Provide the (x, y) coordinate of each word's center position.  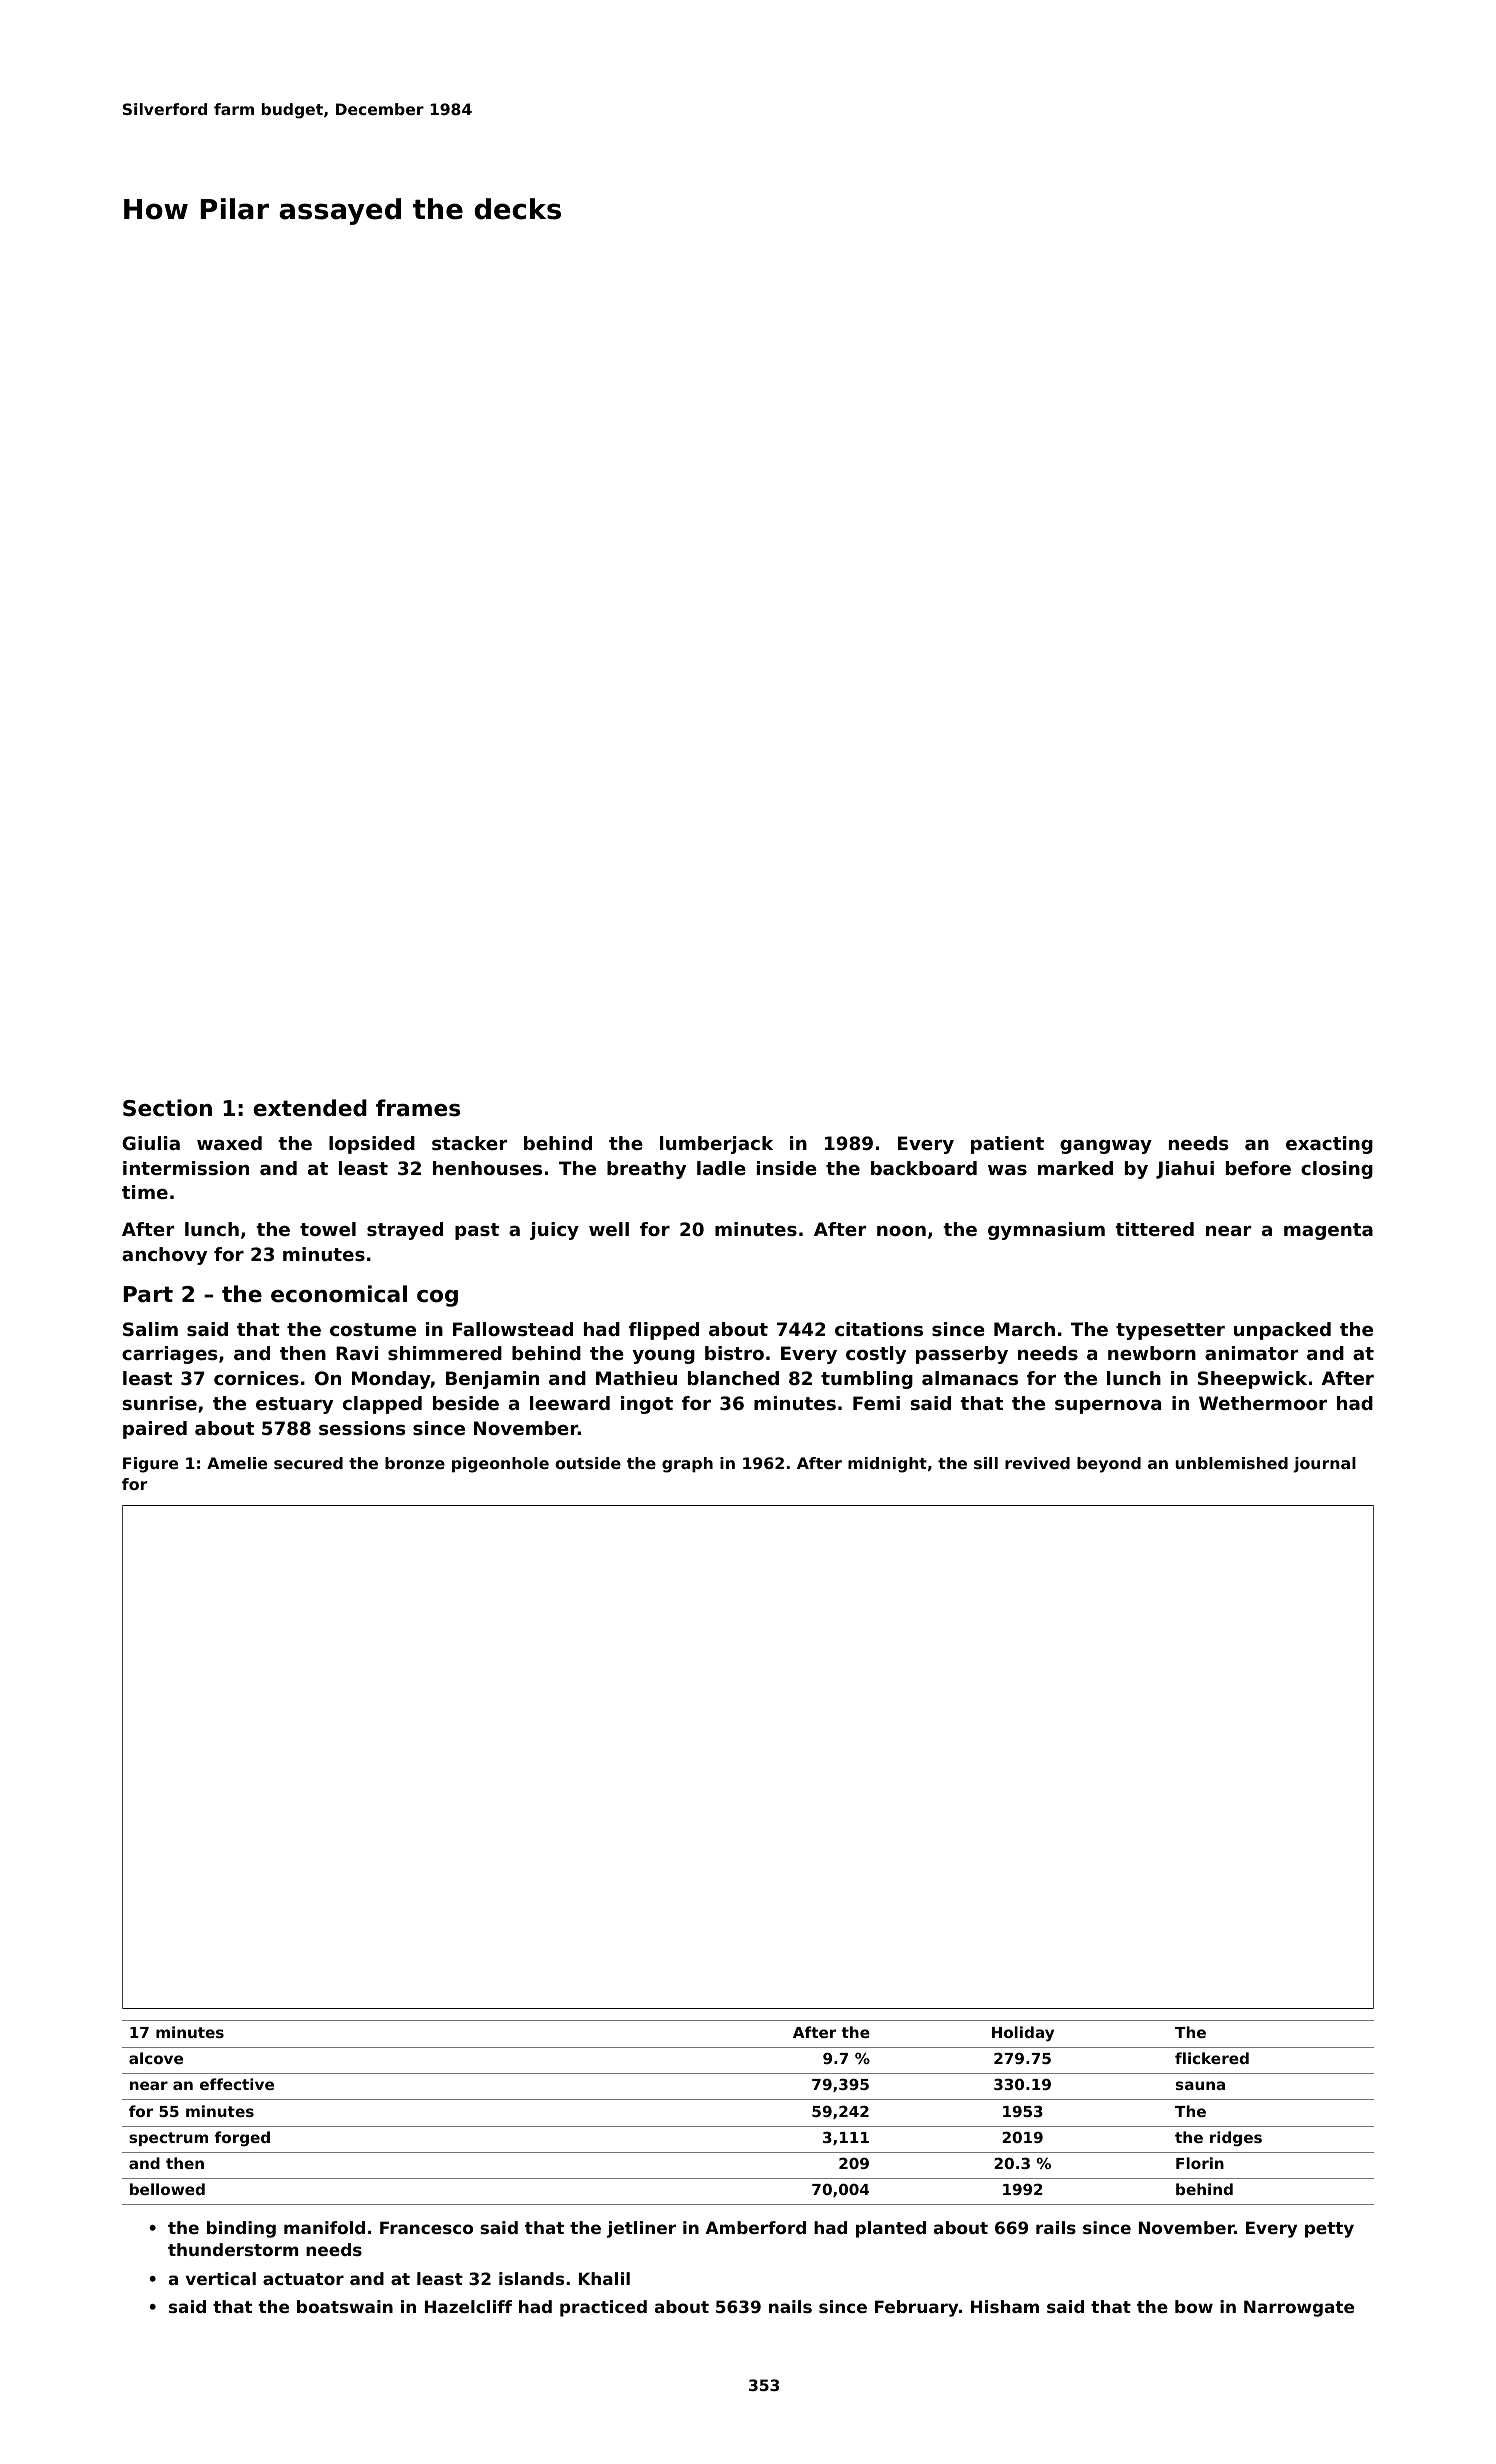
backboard (924, 1168)
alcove (156, 2058)
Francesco (426, 2227)
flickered (1212, 2058)
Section (167, 1108)
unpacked (1282, 1331)
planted (891, 2229)
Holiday (1023, 2034)
